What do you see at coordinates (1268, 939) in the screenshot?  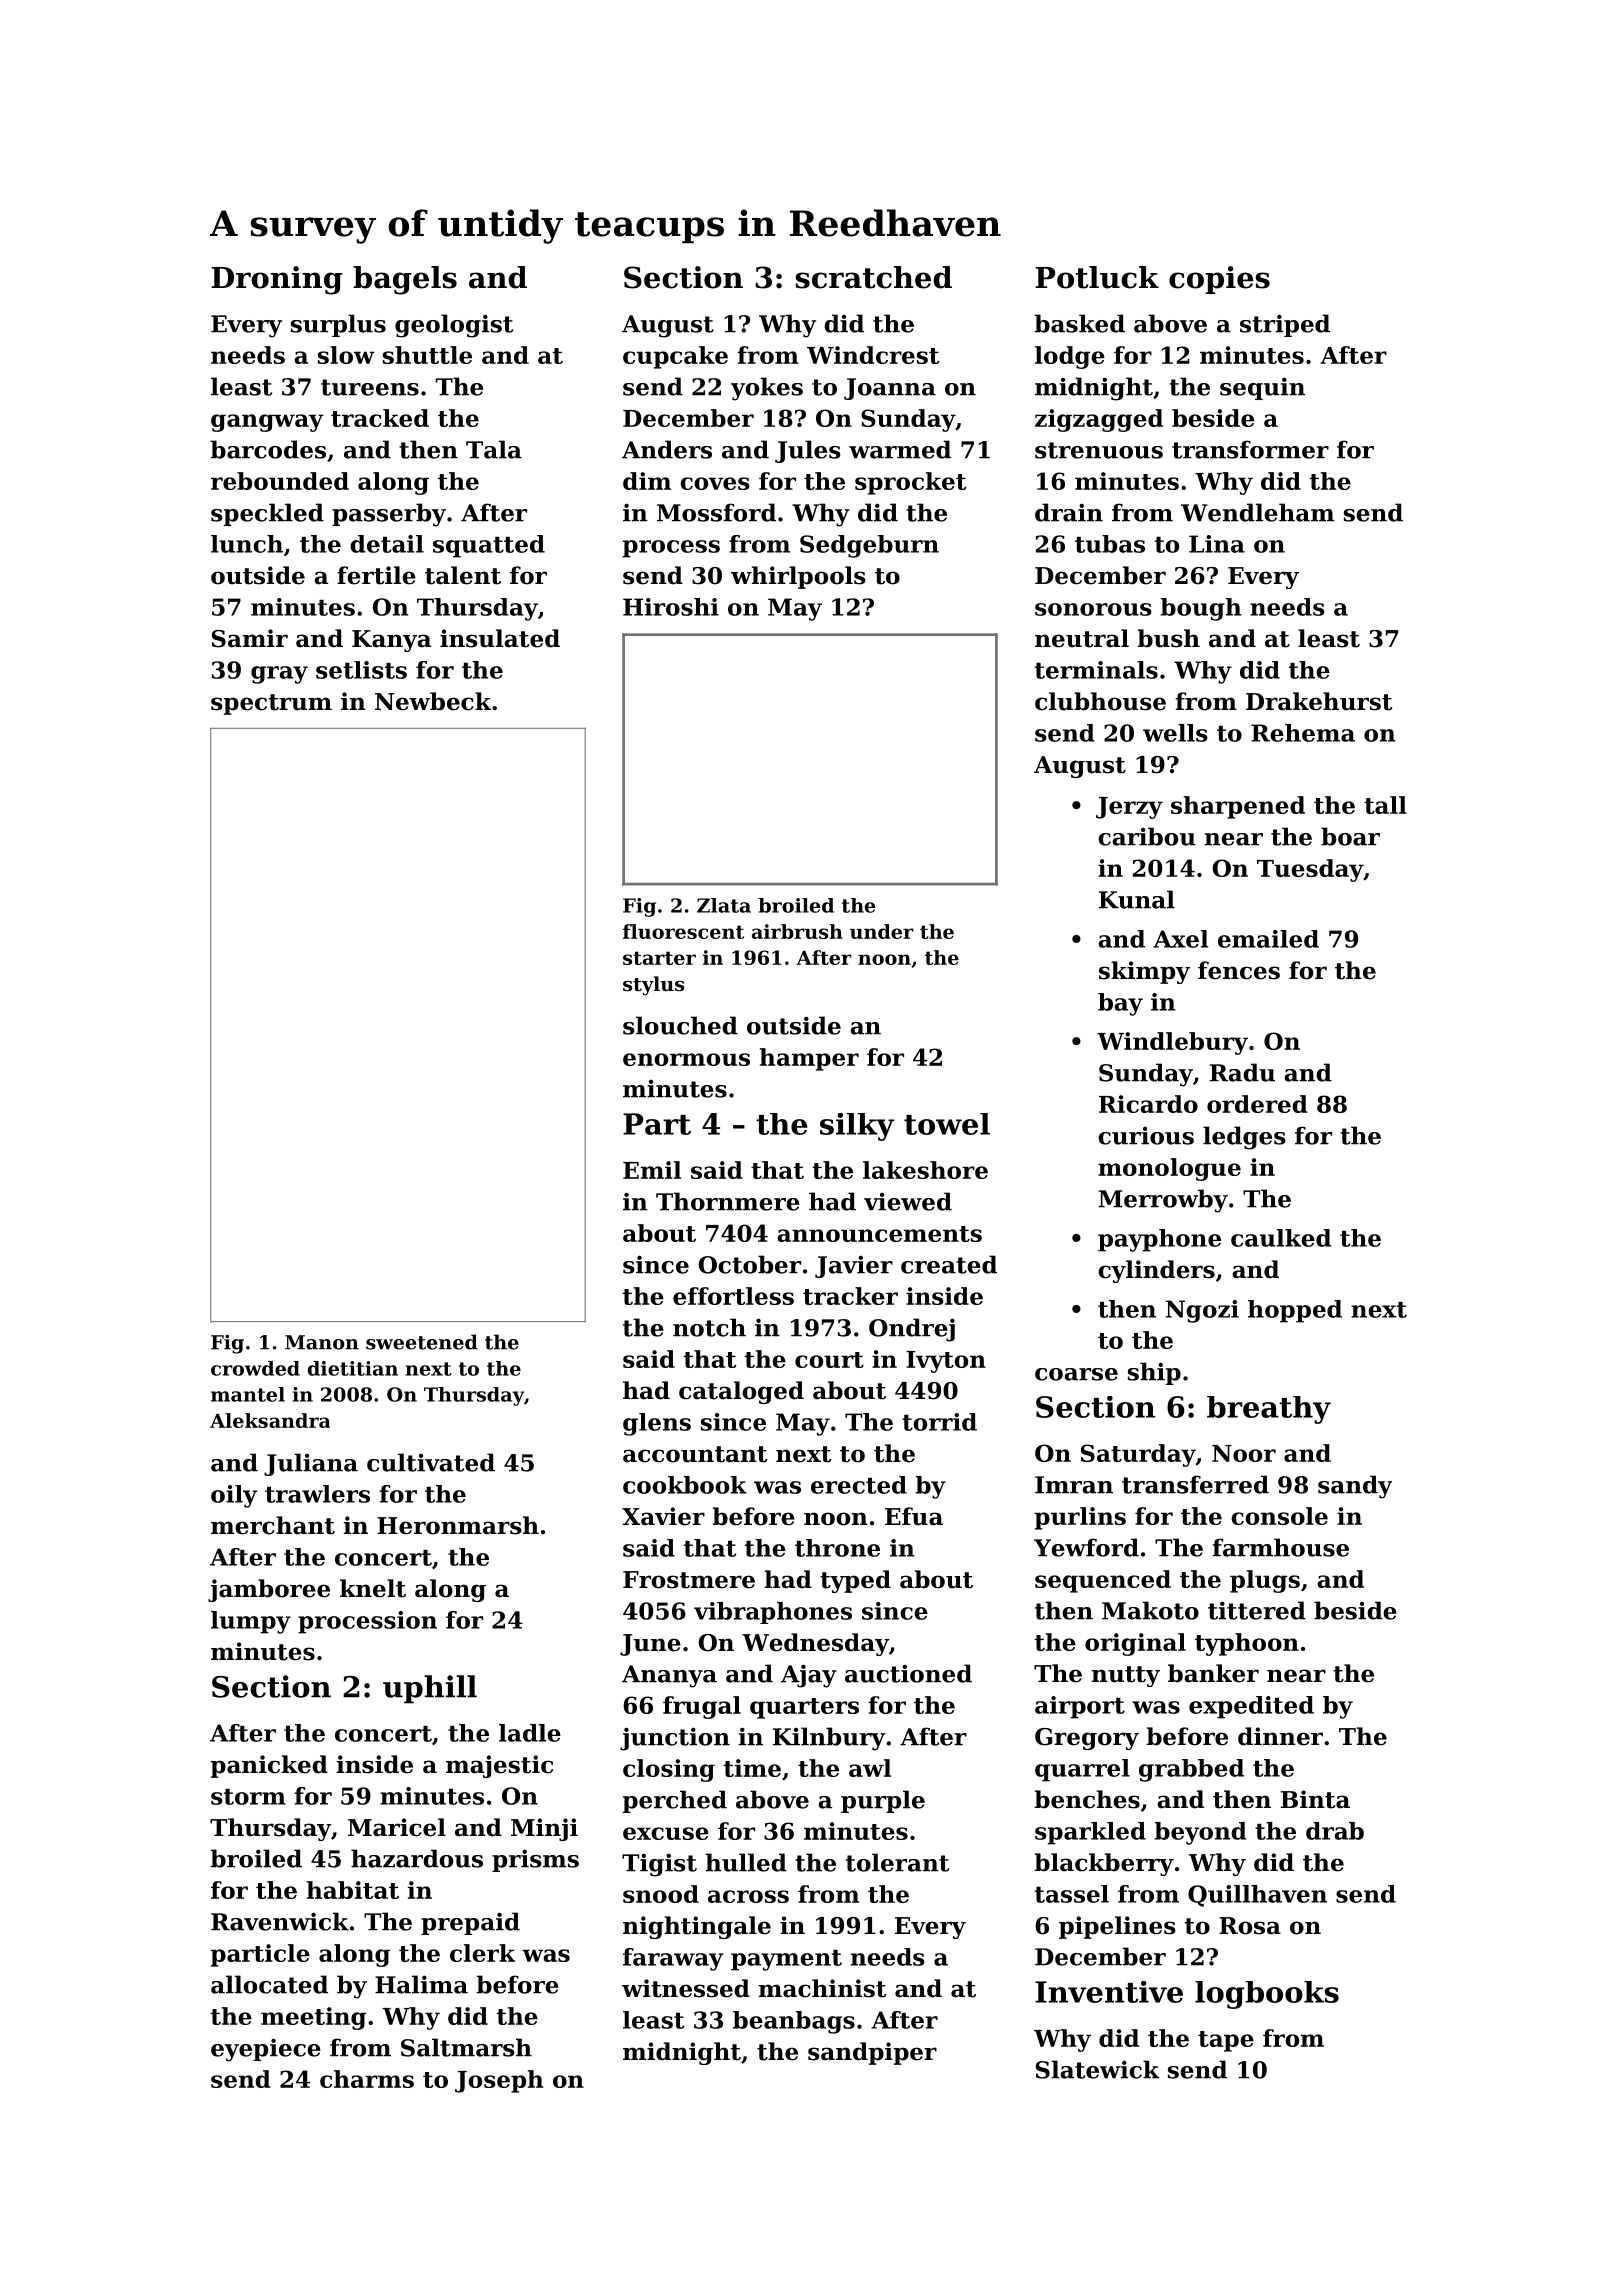 I see `emailed` at bounding box center [1268, 939].
